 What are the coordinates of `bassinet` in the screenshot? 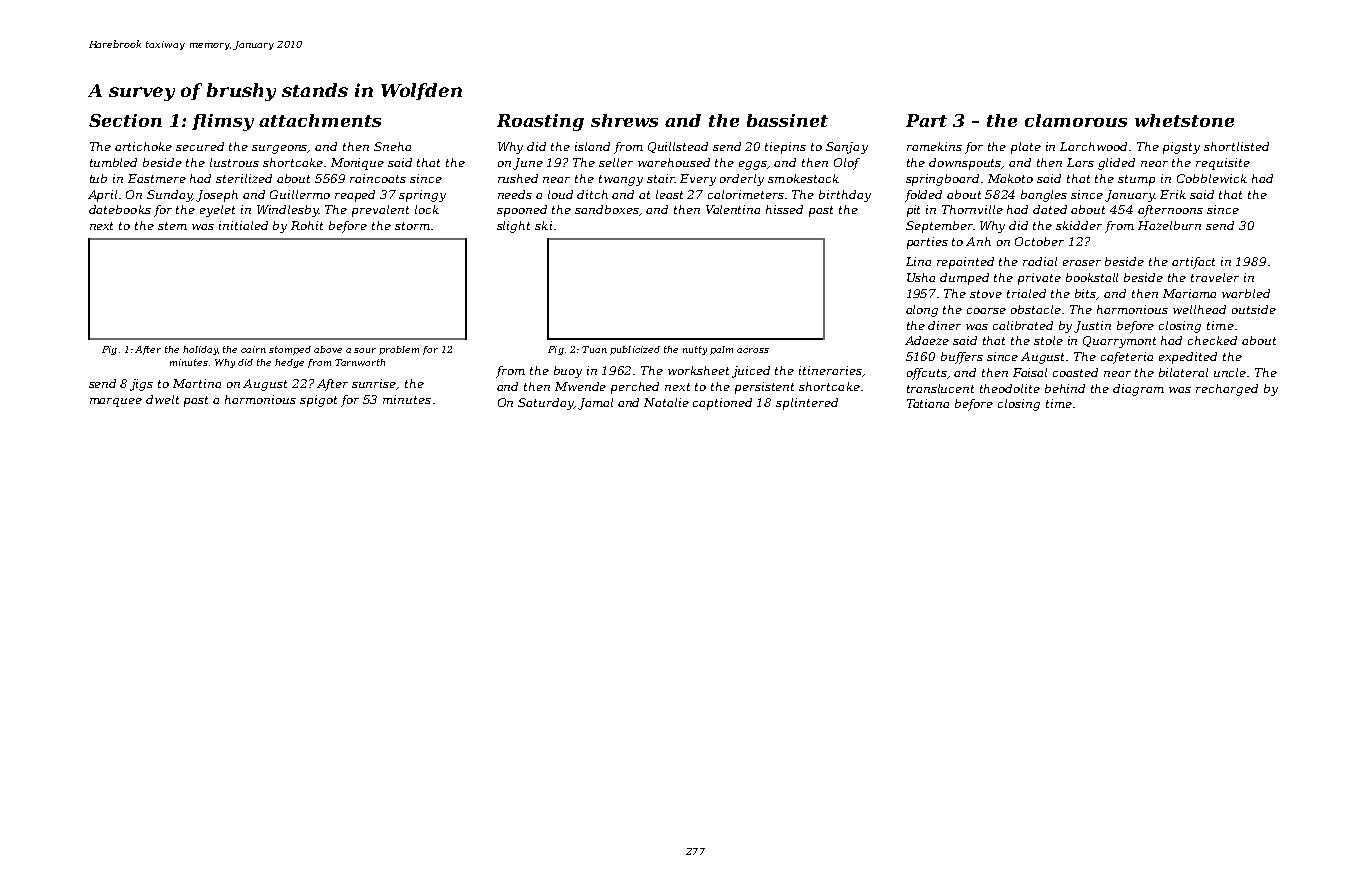 It's located at (787, 120).
